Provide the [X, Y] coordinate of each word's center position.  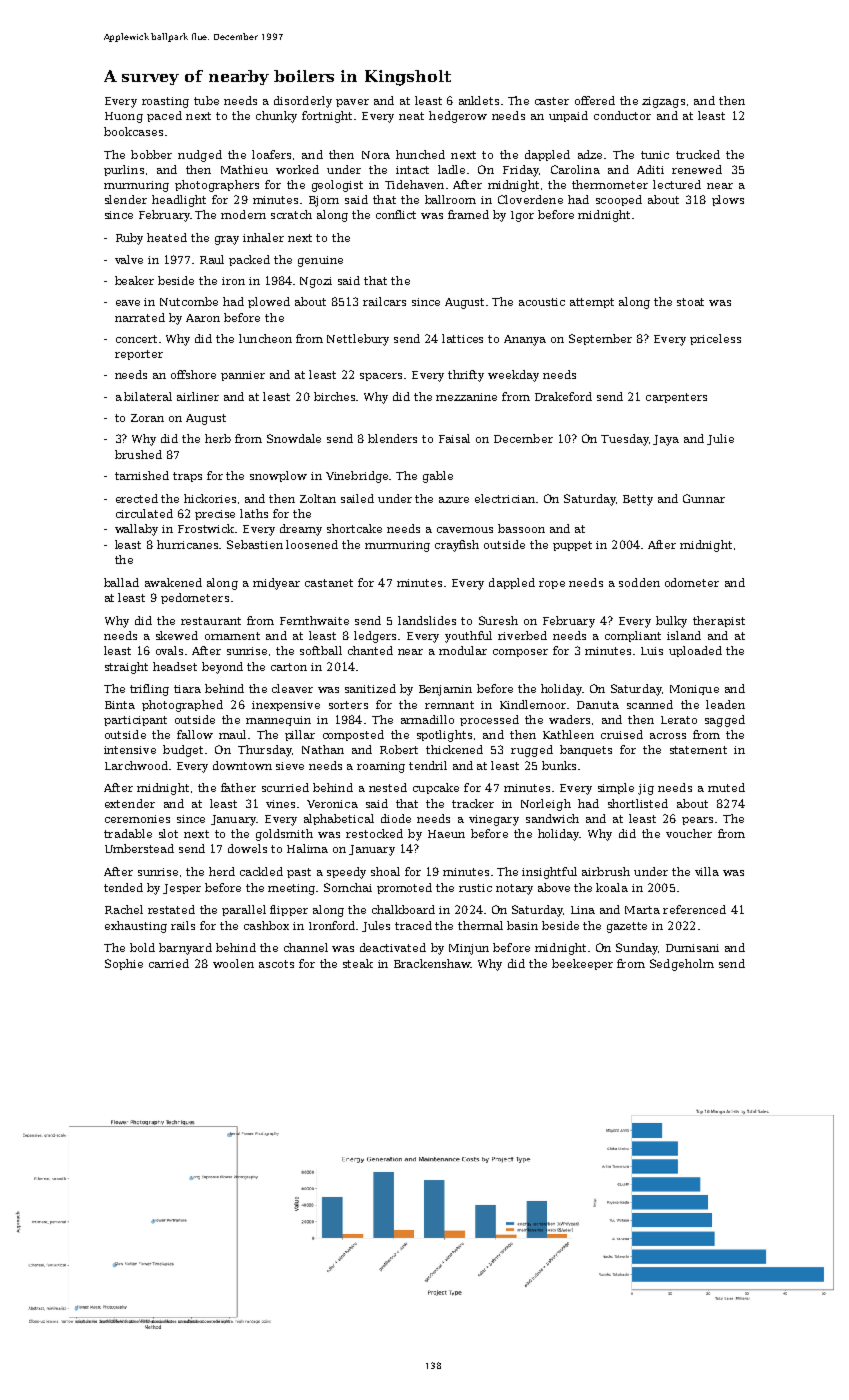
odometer [692, 582]
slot [168, 833]
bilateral [148, 396]
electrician [506, 498]
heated [167, 237]
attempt [592, 303]
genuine [320, 261]
